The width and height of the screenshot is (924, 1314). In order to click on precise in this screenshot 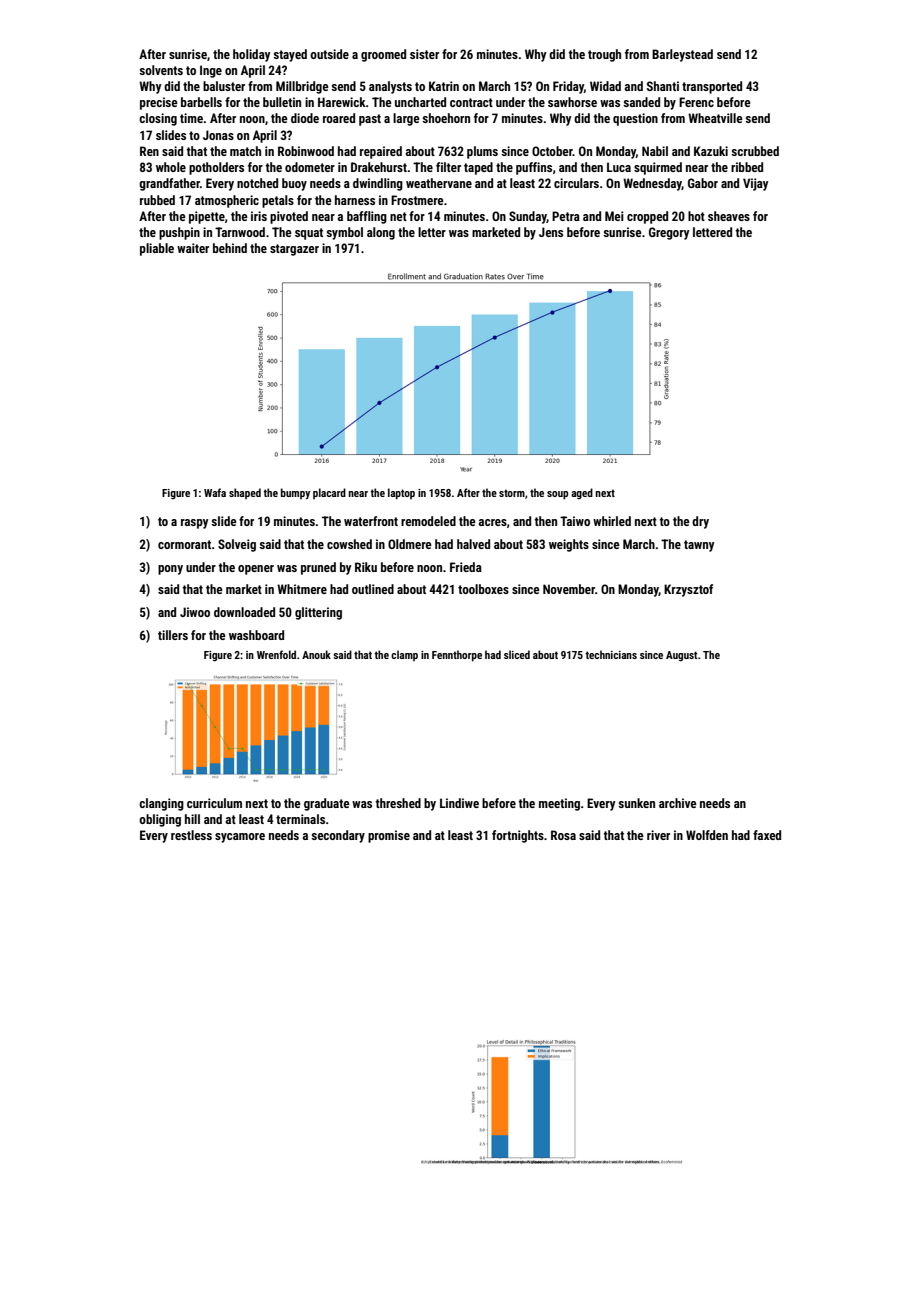, I will do `click(159, 103)`.
